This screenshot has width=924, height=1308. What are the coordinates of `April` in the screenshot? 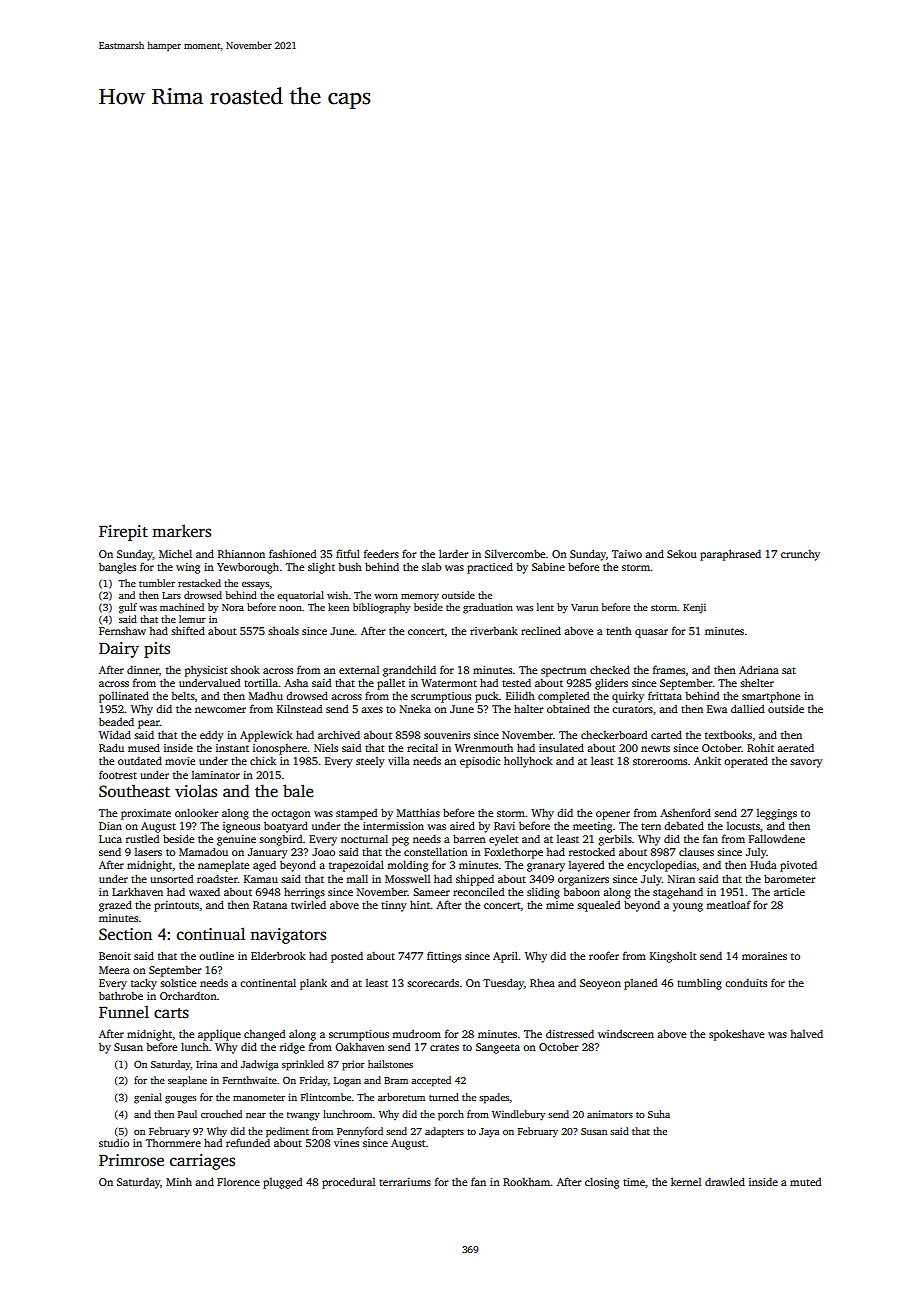 It's located at (505, 957).
